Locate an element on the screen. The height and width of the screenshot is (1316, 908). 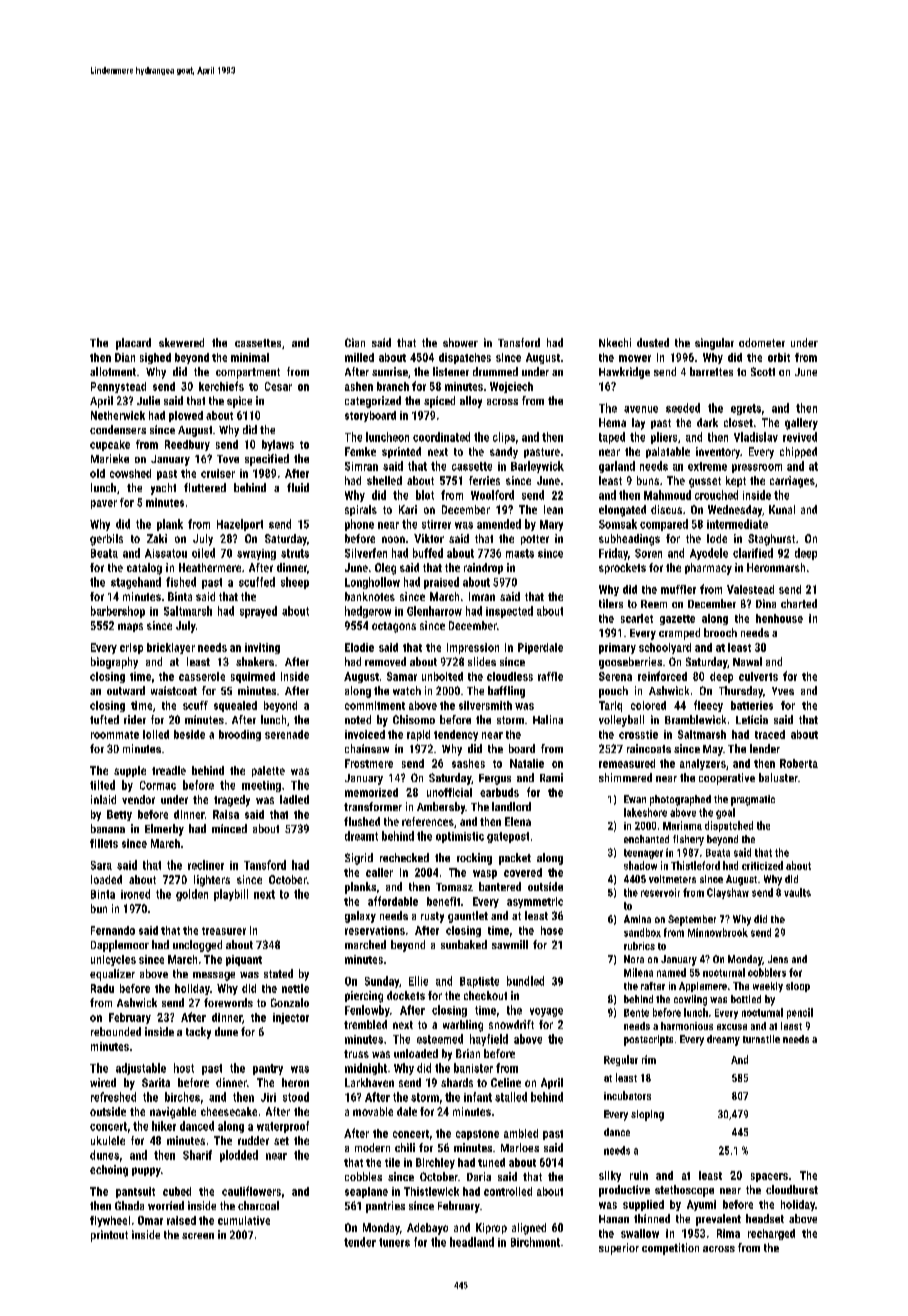
placard is located at coordinates (133, 344).
